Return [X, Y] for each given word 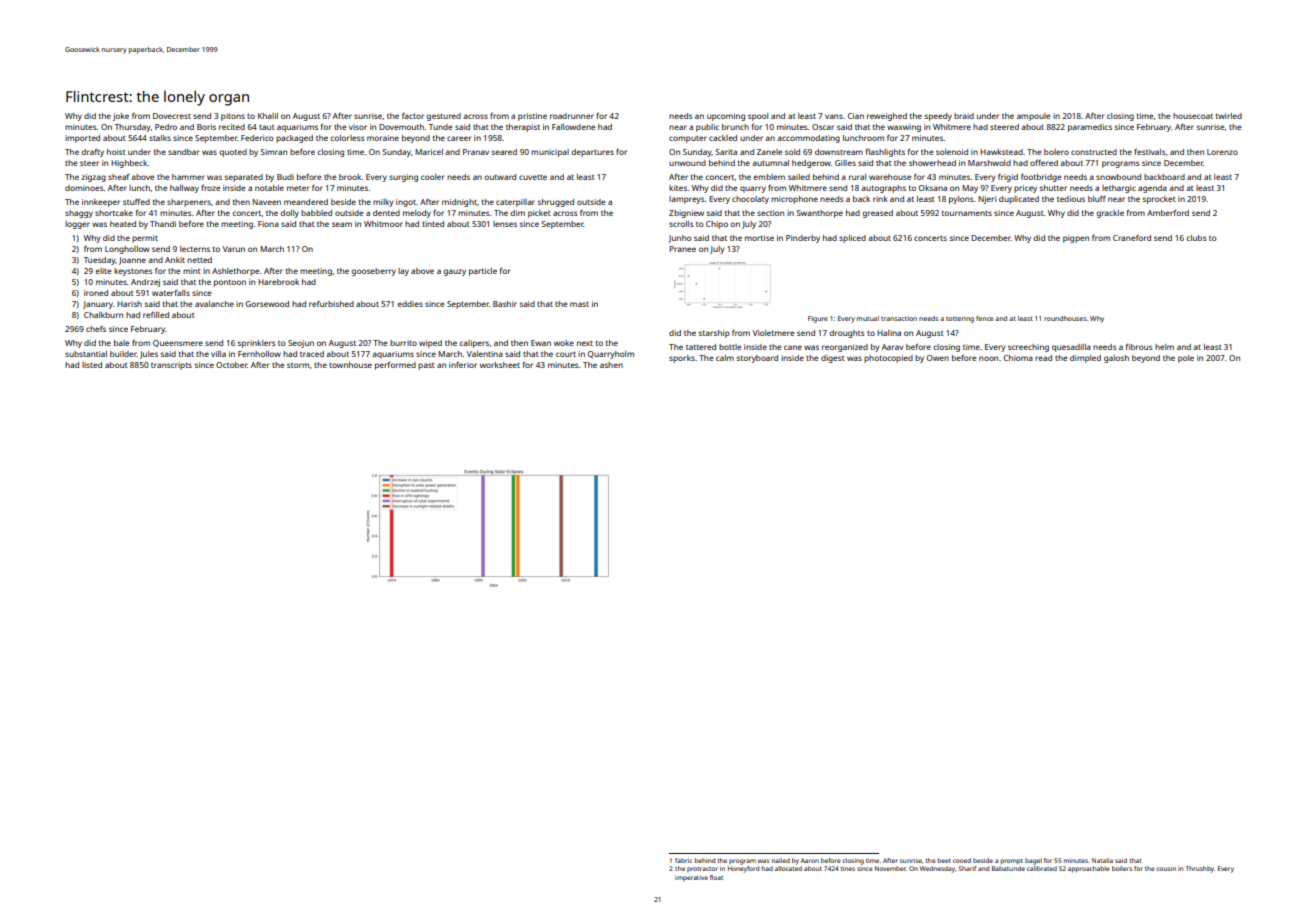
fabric [683, 860]
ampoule [1034, 117]
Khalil [268, 116]
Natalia [1102, 860]
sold [792, 152]
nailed [781, 860]
